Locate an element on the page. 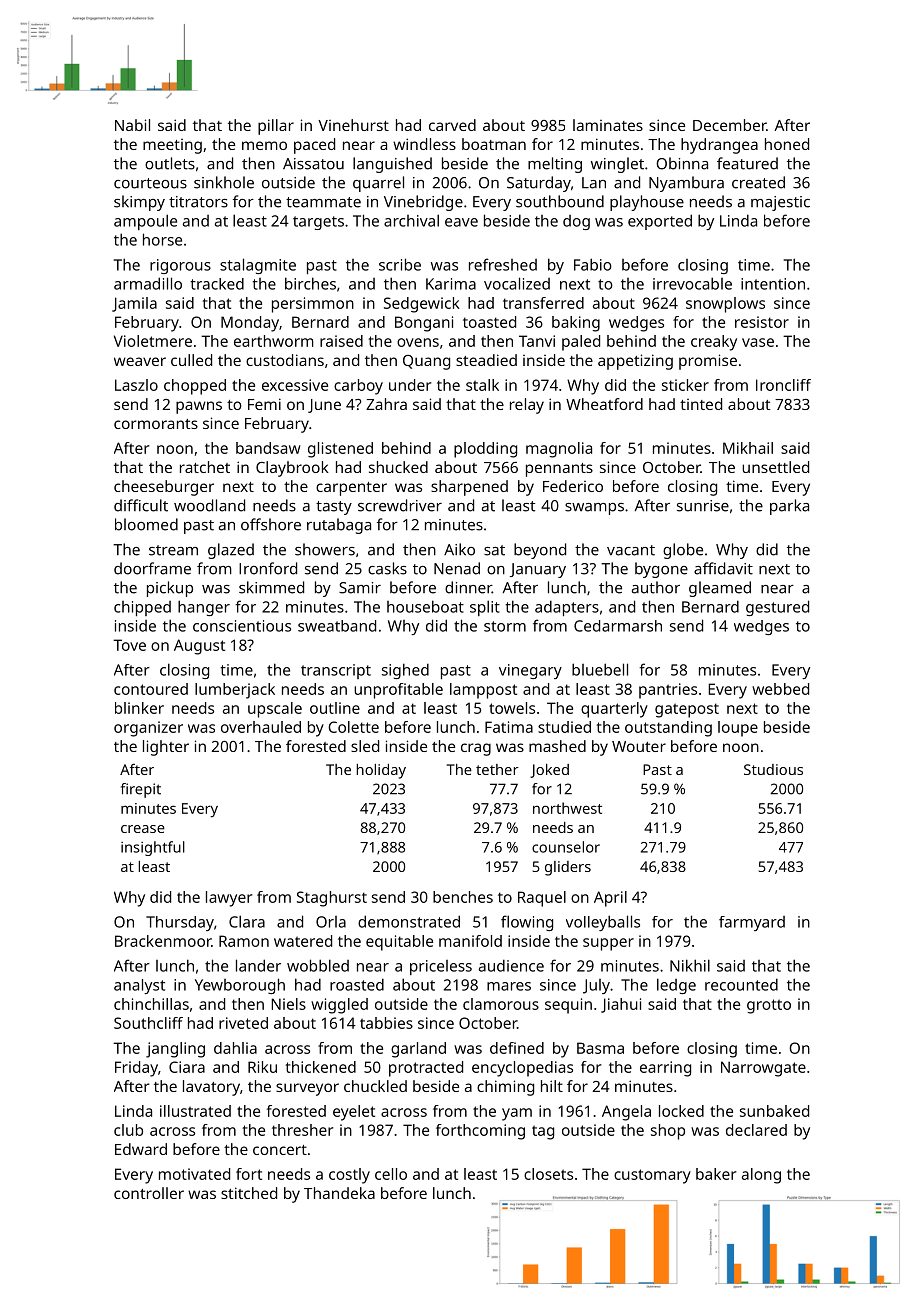 The image size is (924, 1308). Obinna is located at coordinates (682, 163).
